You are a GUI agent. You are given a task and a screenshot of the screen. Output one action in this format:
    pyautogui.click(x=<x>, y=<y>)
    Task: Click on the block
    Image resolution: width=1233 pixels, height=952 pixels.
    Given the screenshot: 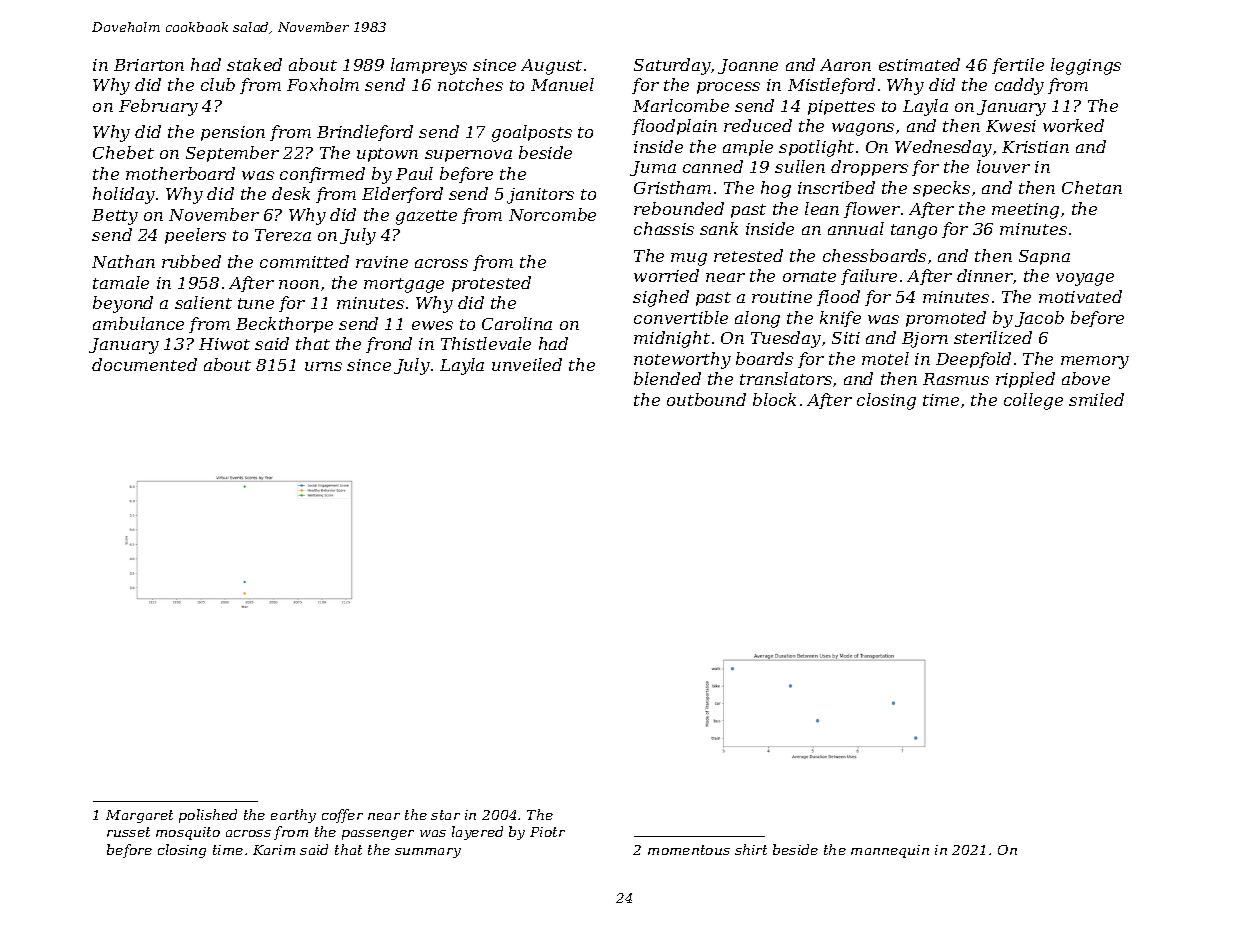 What is the action you would take?
    pyautogui.click(x=774, y=399)
